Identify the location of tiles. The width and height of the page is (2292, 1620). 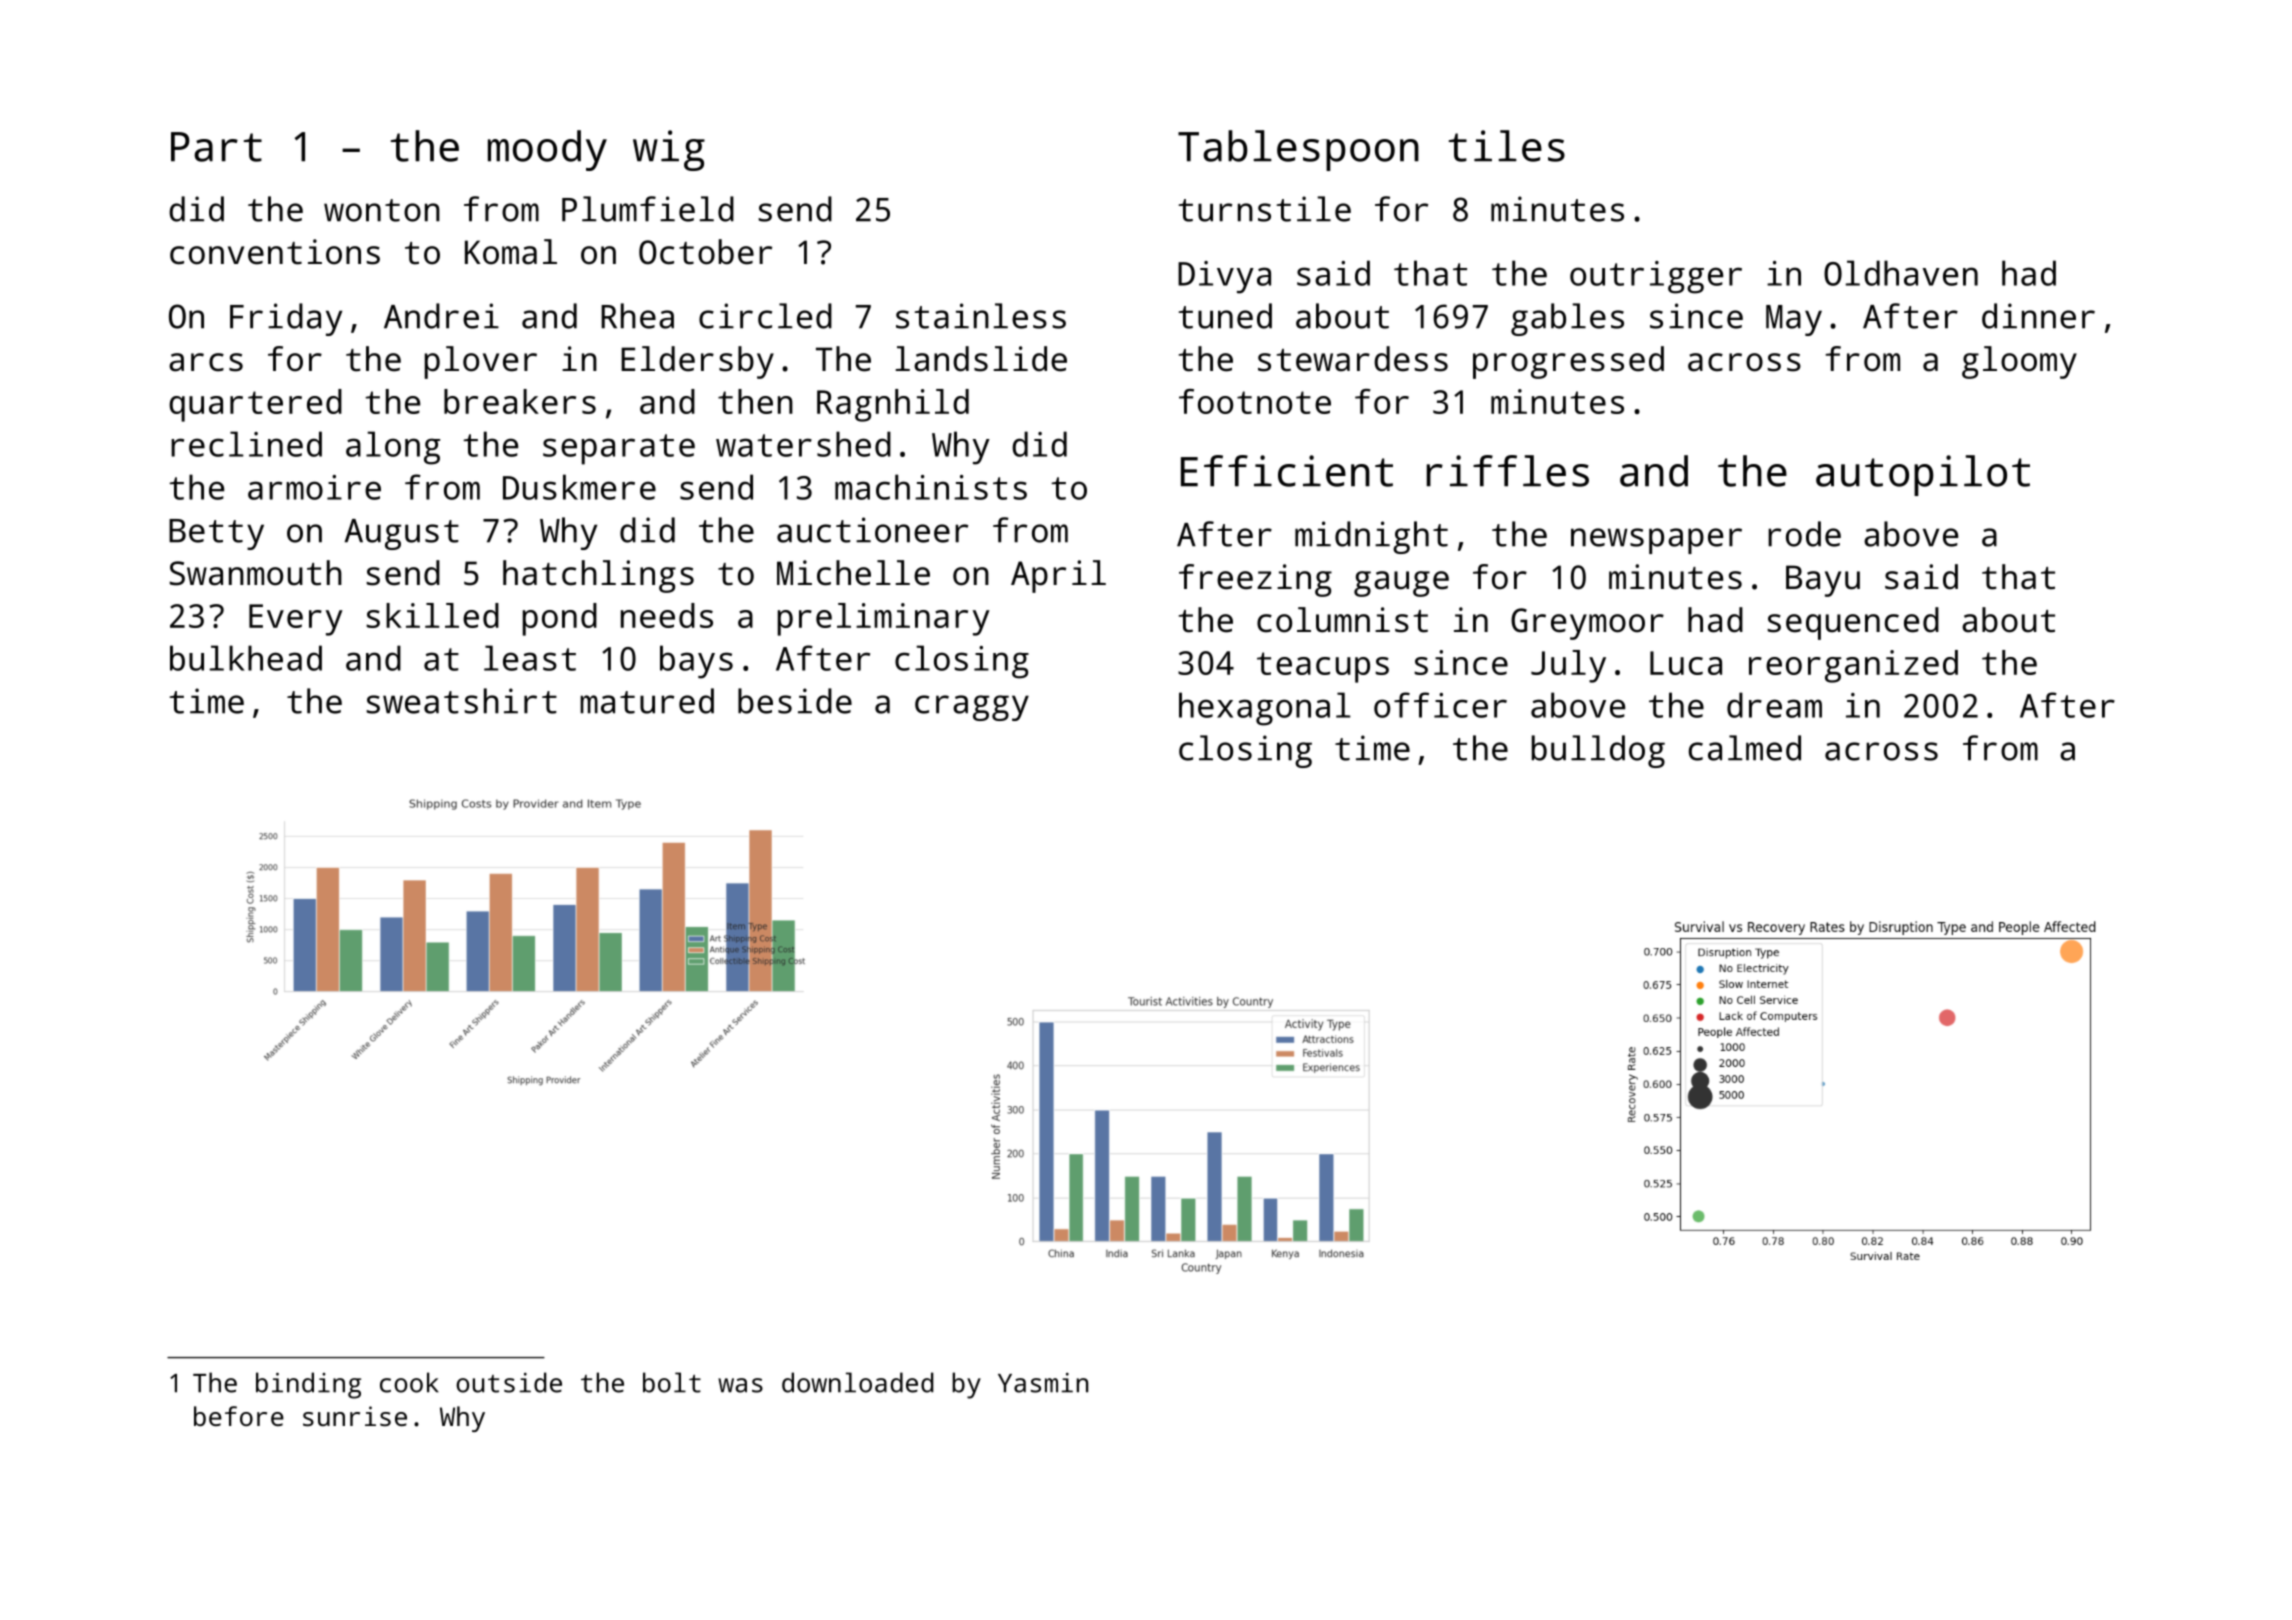
(1507, 146).
